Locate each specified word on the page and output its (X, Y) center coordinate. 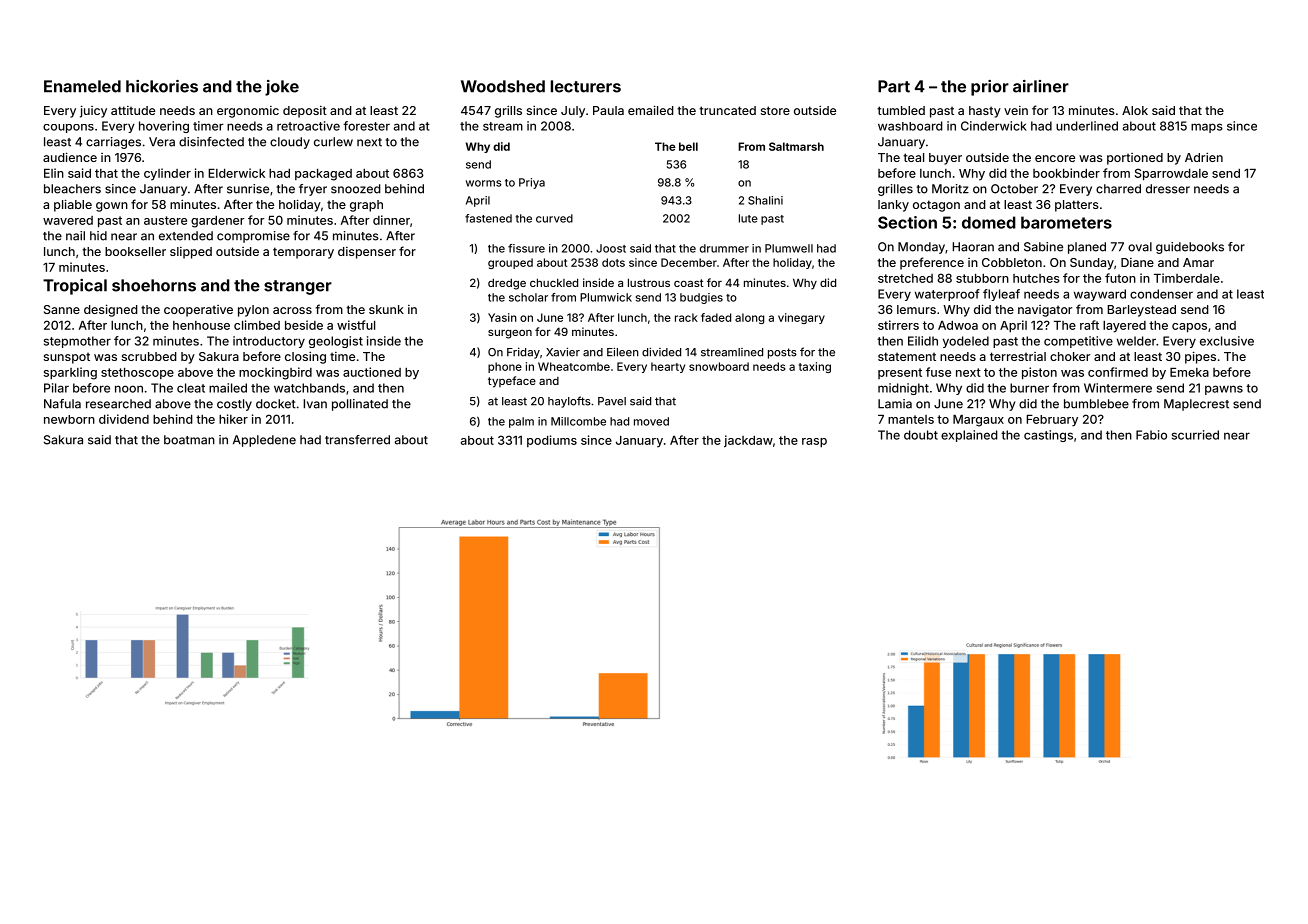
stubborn (982, 278)
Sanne (62, 309)
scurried (1195, 435)
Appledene (264, 441)
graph (366, 206)
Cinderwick (994, 126)
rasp (814, 443)
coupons (68, 128)
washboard (910, 126)
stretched (905, 278)
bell (688, 146)
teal (913, 157)
